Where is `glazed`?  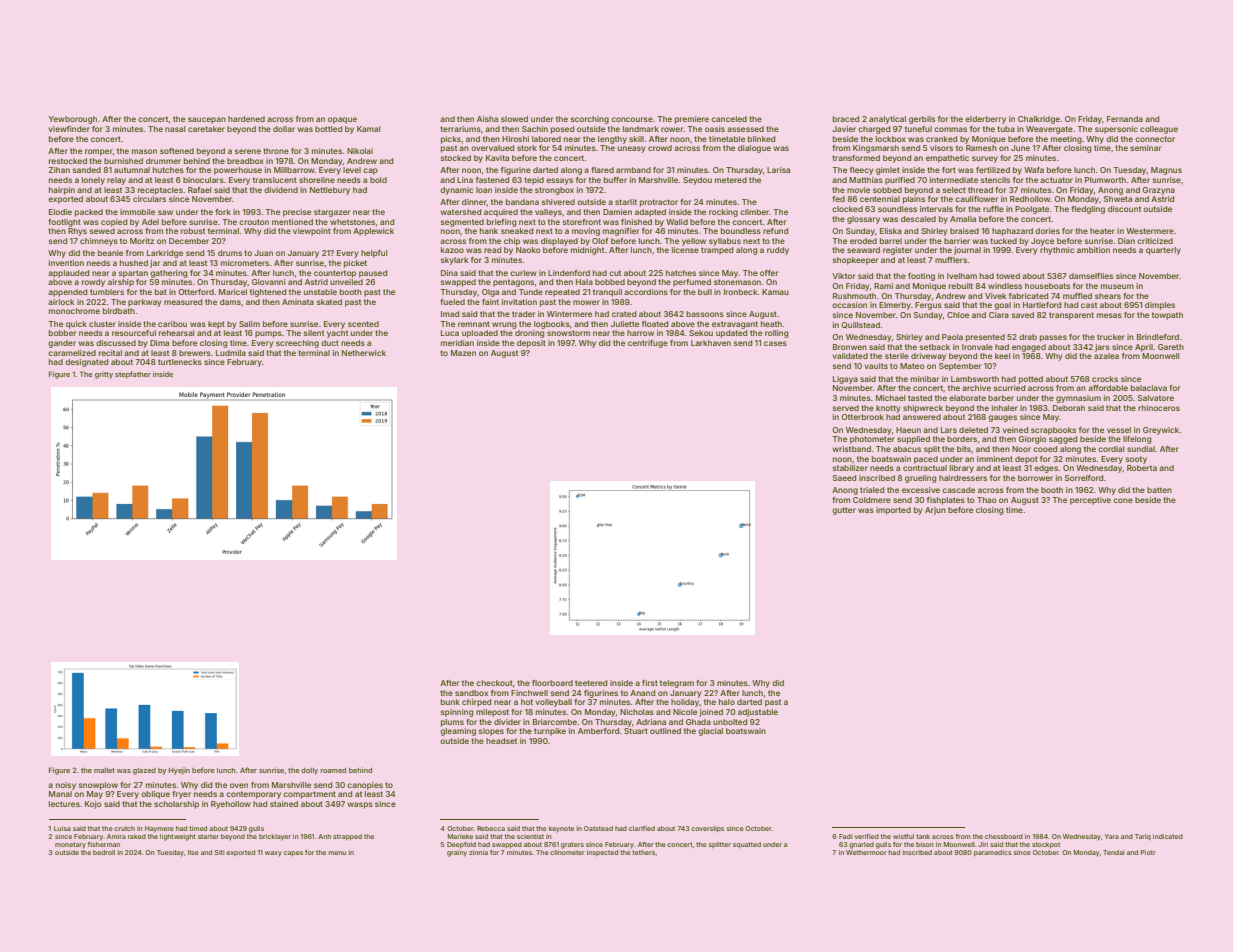 glazed is located at coordinates (144, 771).
